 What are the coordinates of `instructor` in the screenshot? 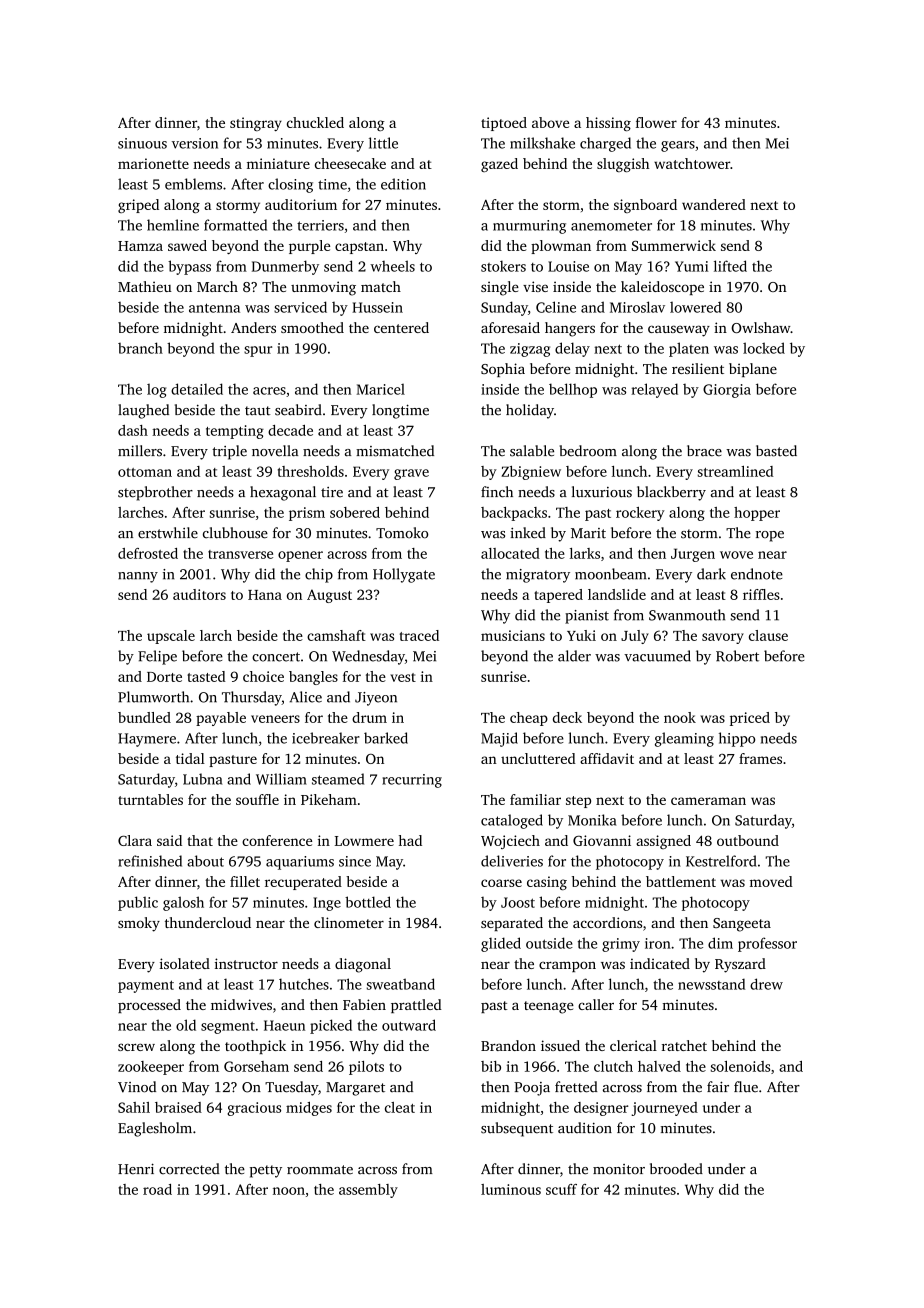 It's located at (246, 963).
